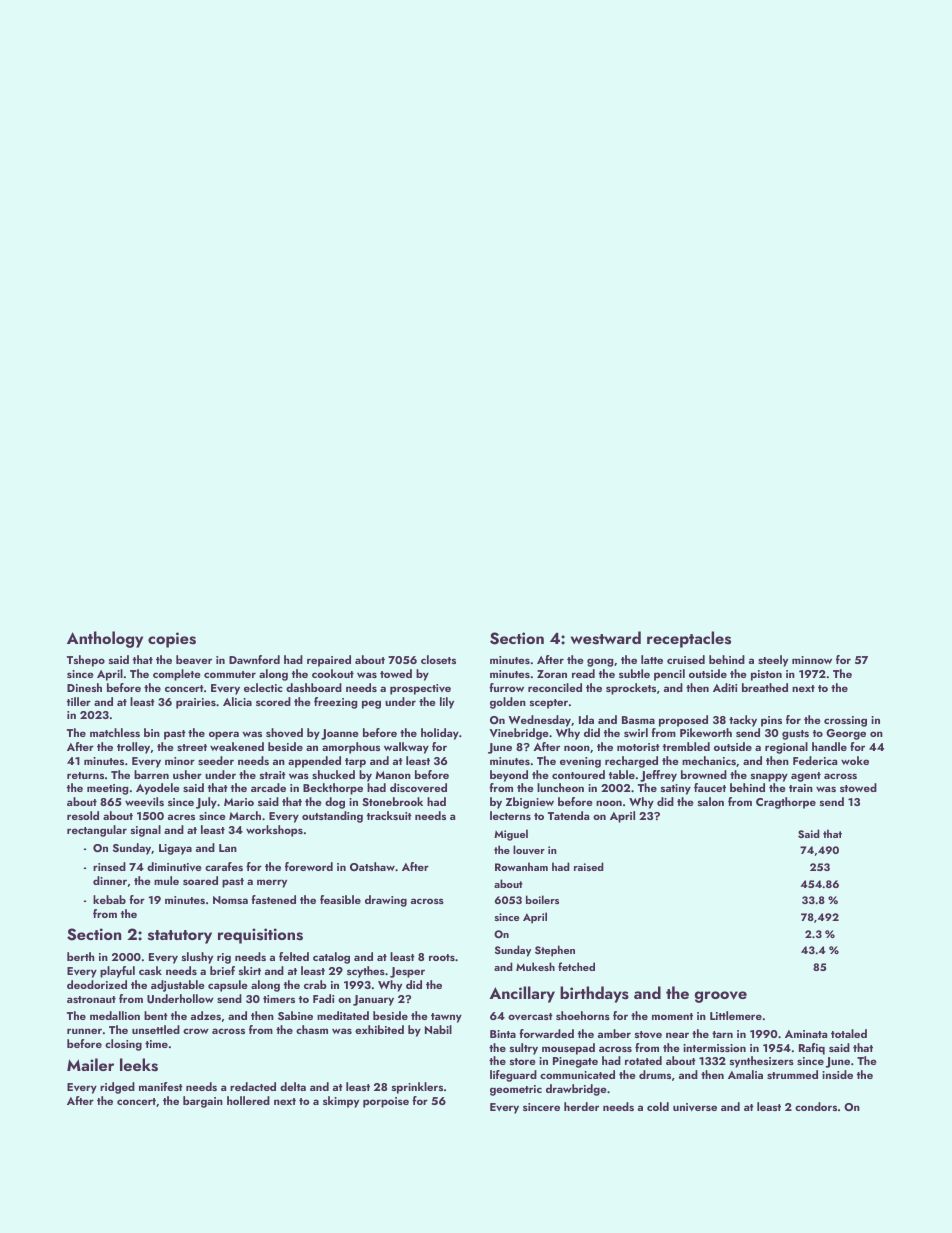  What do you see at coordinates (196, 703) in the screenshot?
I see `prairies` at bounding box center [196, 703].
